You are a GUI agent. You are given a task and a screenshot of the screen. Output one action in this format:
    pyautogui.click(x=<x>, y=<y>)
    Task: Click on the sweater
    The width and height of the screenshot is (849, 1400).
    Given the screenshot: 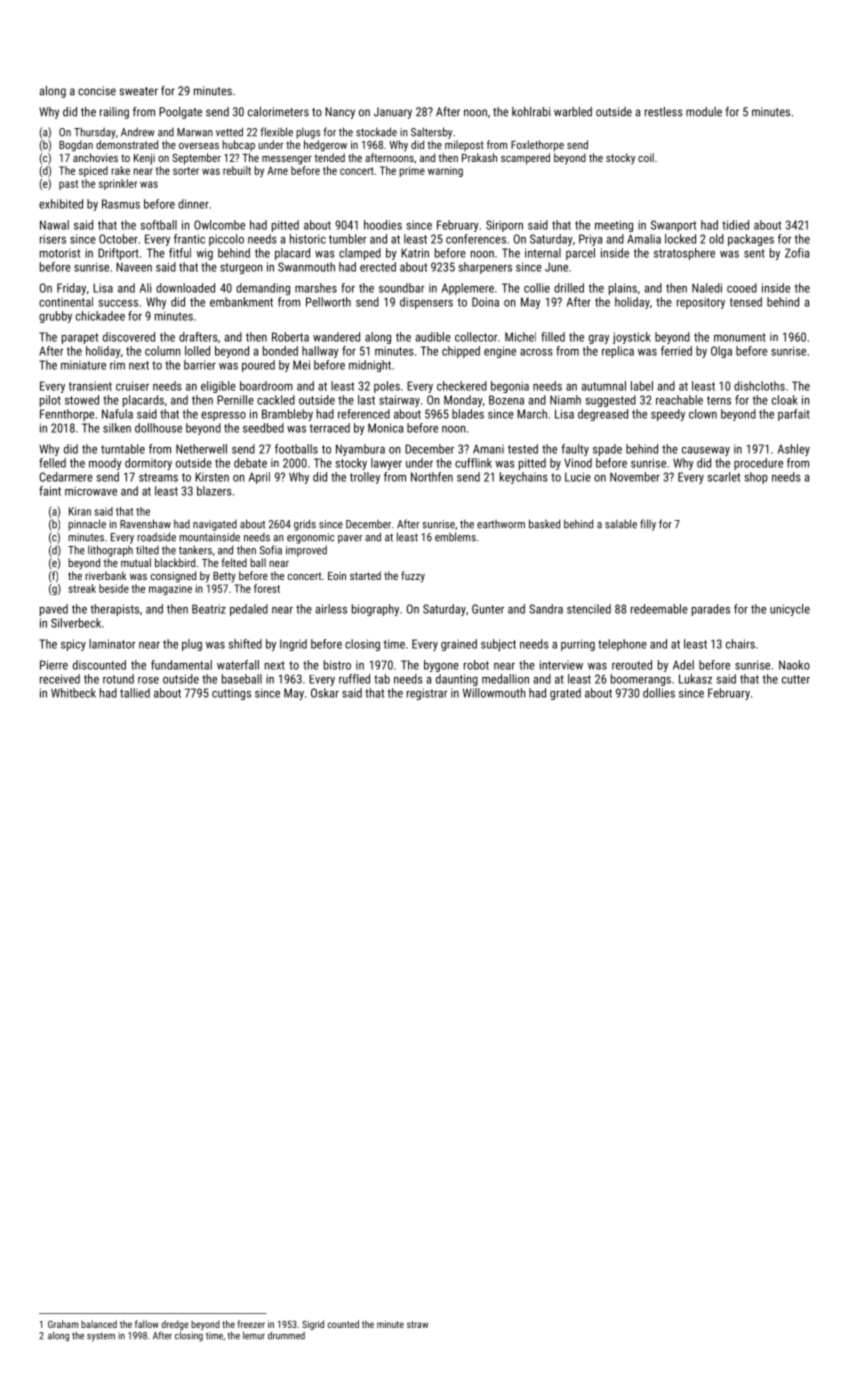 What is the action you would take?
    pyautogui.click(x=138, y=91)
